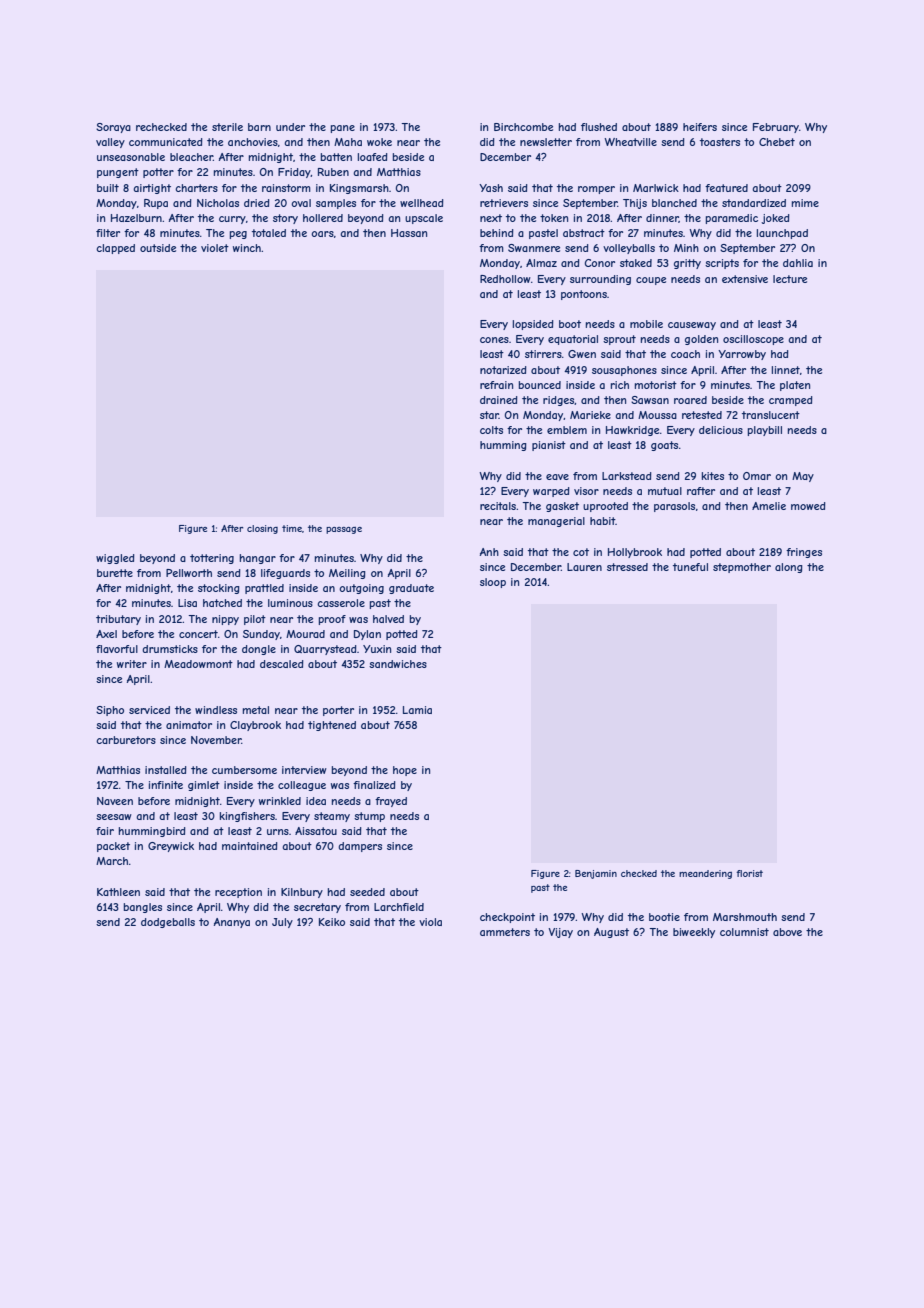 The height and width of the page is (1308, 924). What do you see at coordinates (110, 711) in the page?
I see `Sipho` at bounding box center [110, 711].
